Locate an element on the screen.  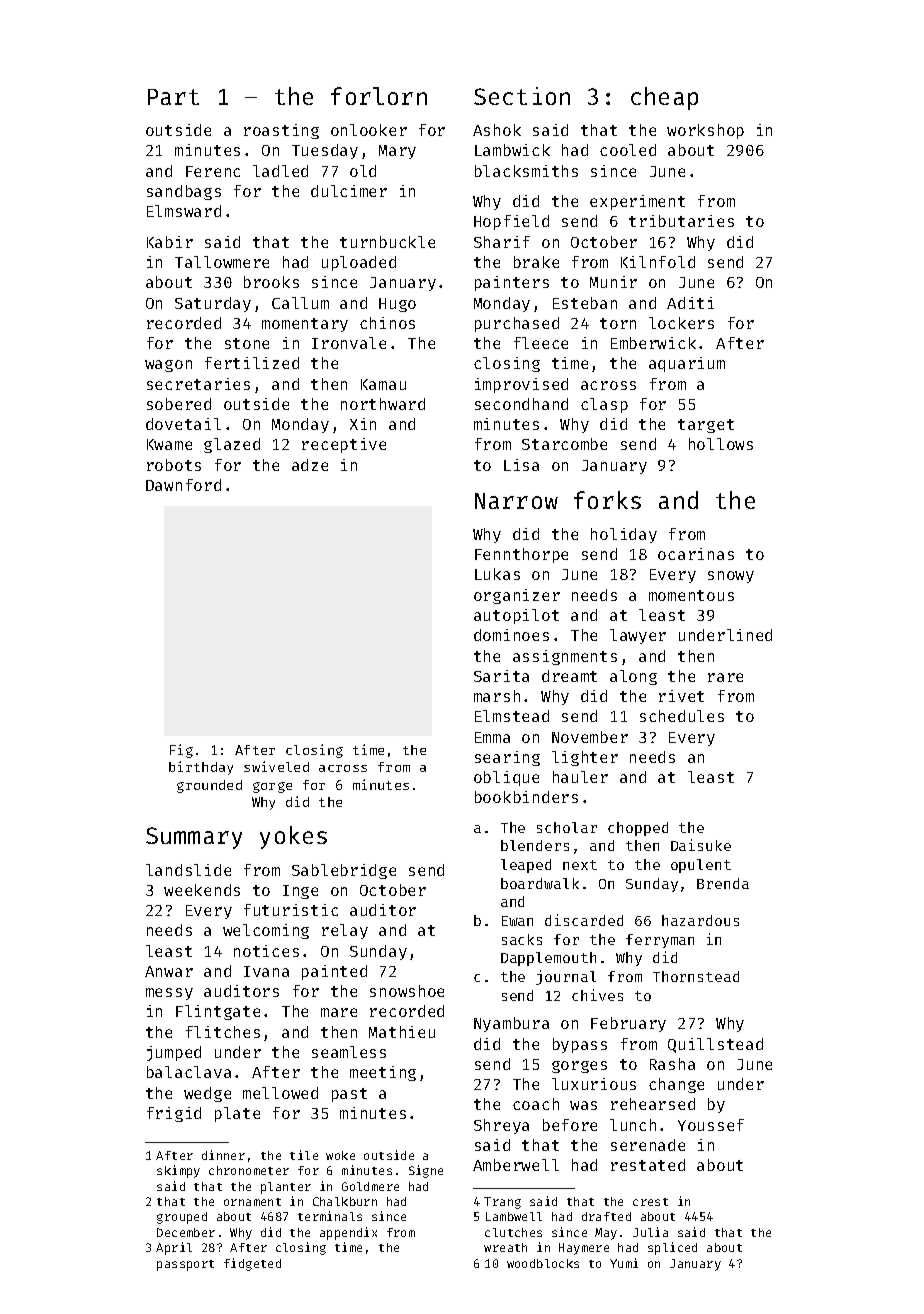
Dawnford is located at coordinates (183, 485).
